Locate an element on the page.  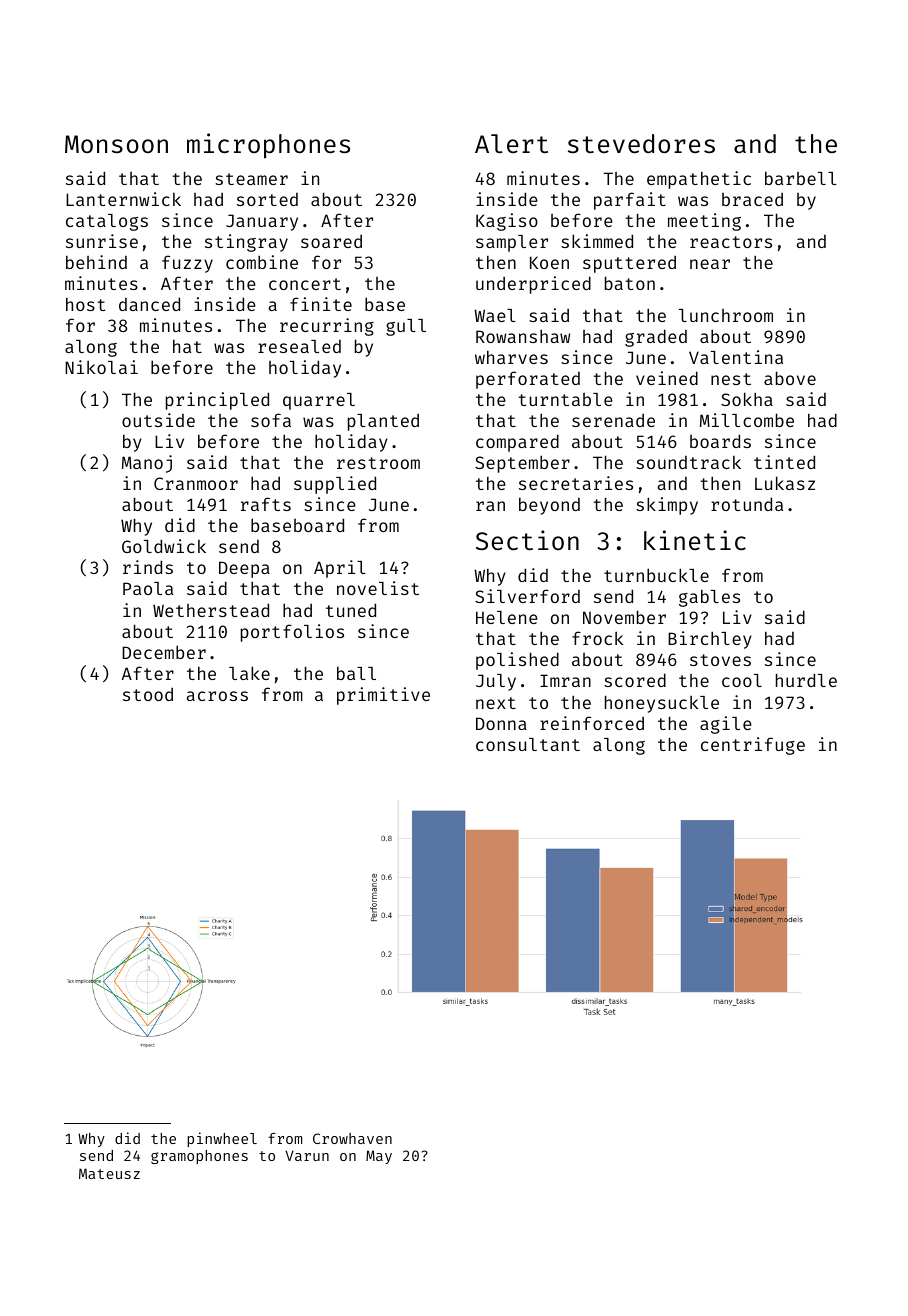
lunchroom is located at coordinates (726, 315).
